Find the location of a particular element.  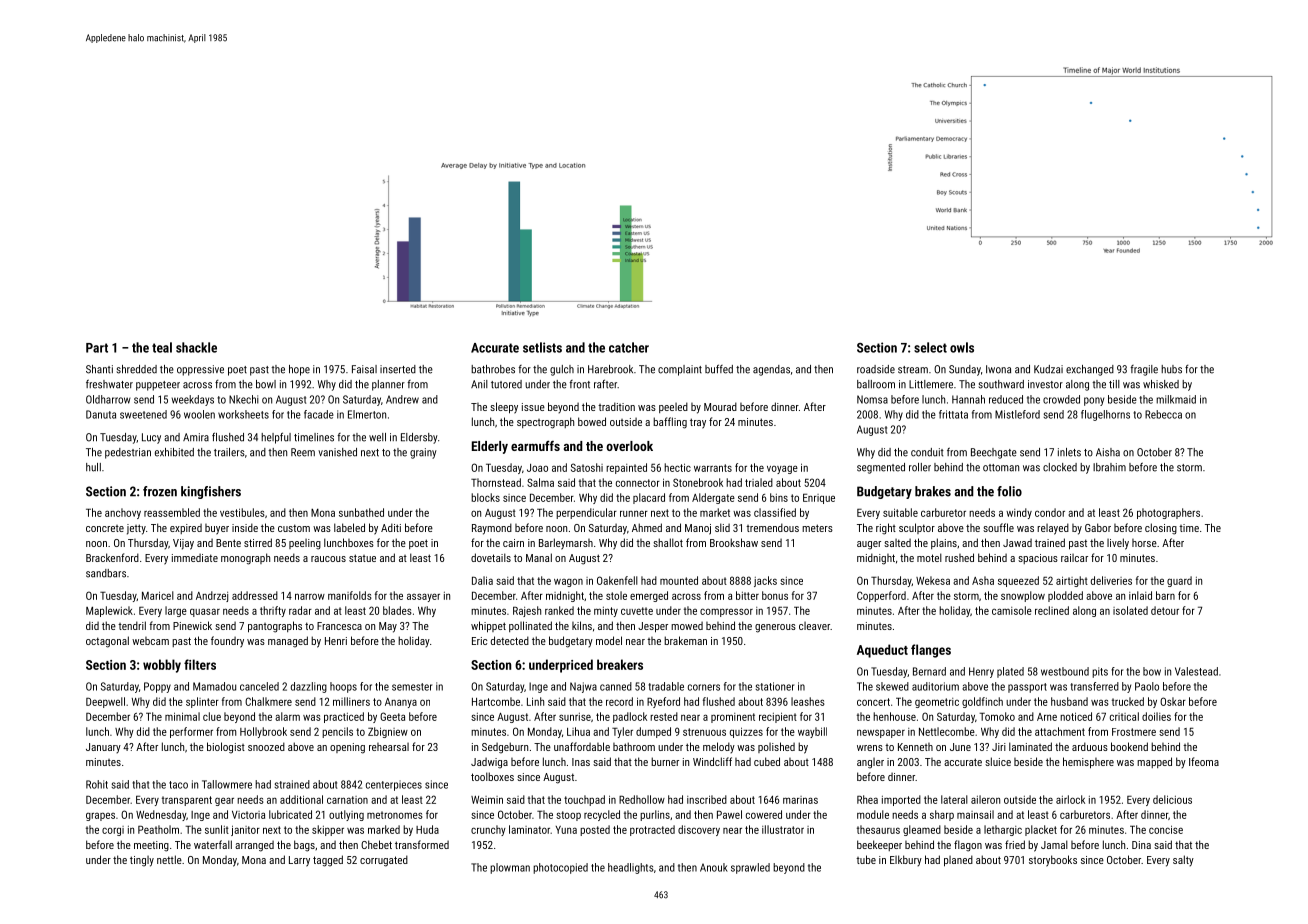

teal is located at coordinates (162, 347).
